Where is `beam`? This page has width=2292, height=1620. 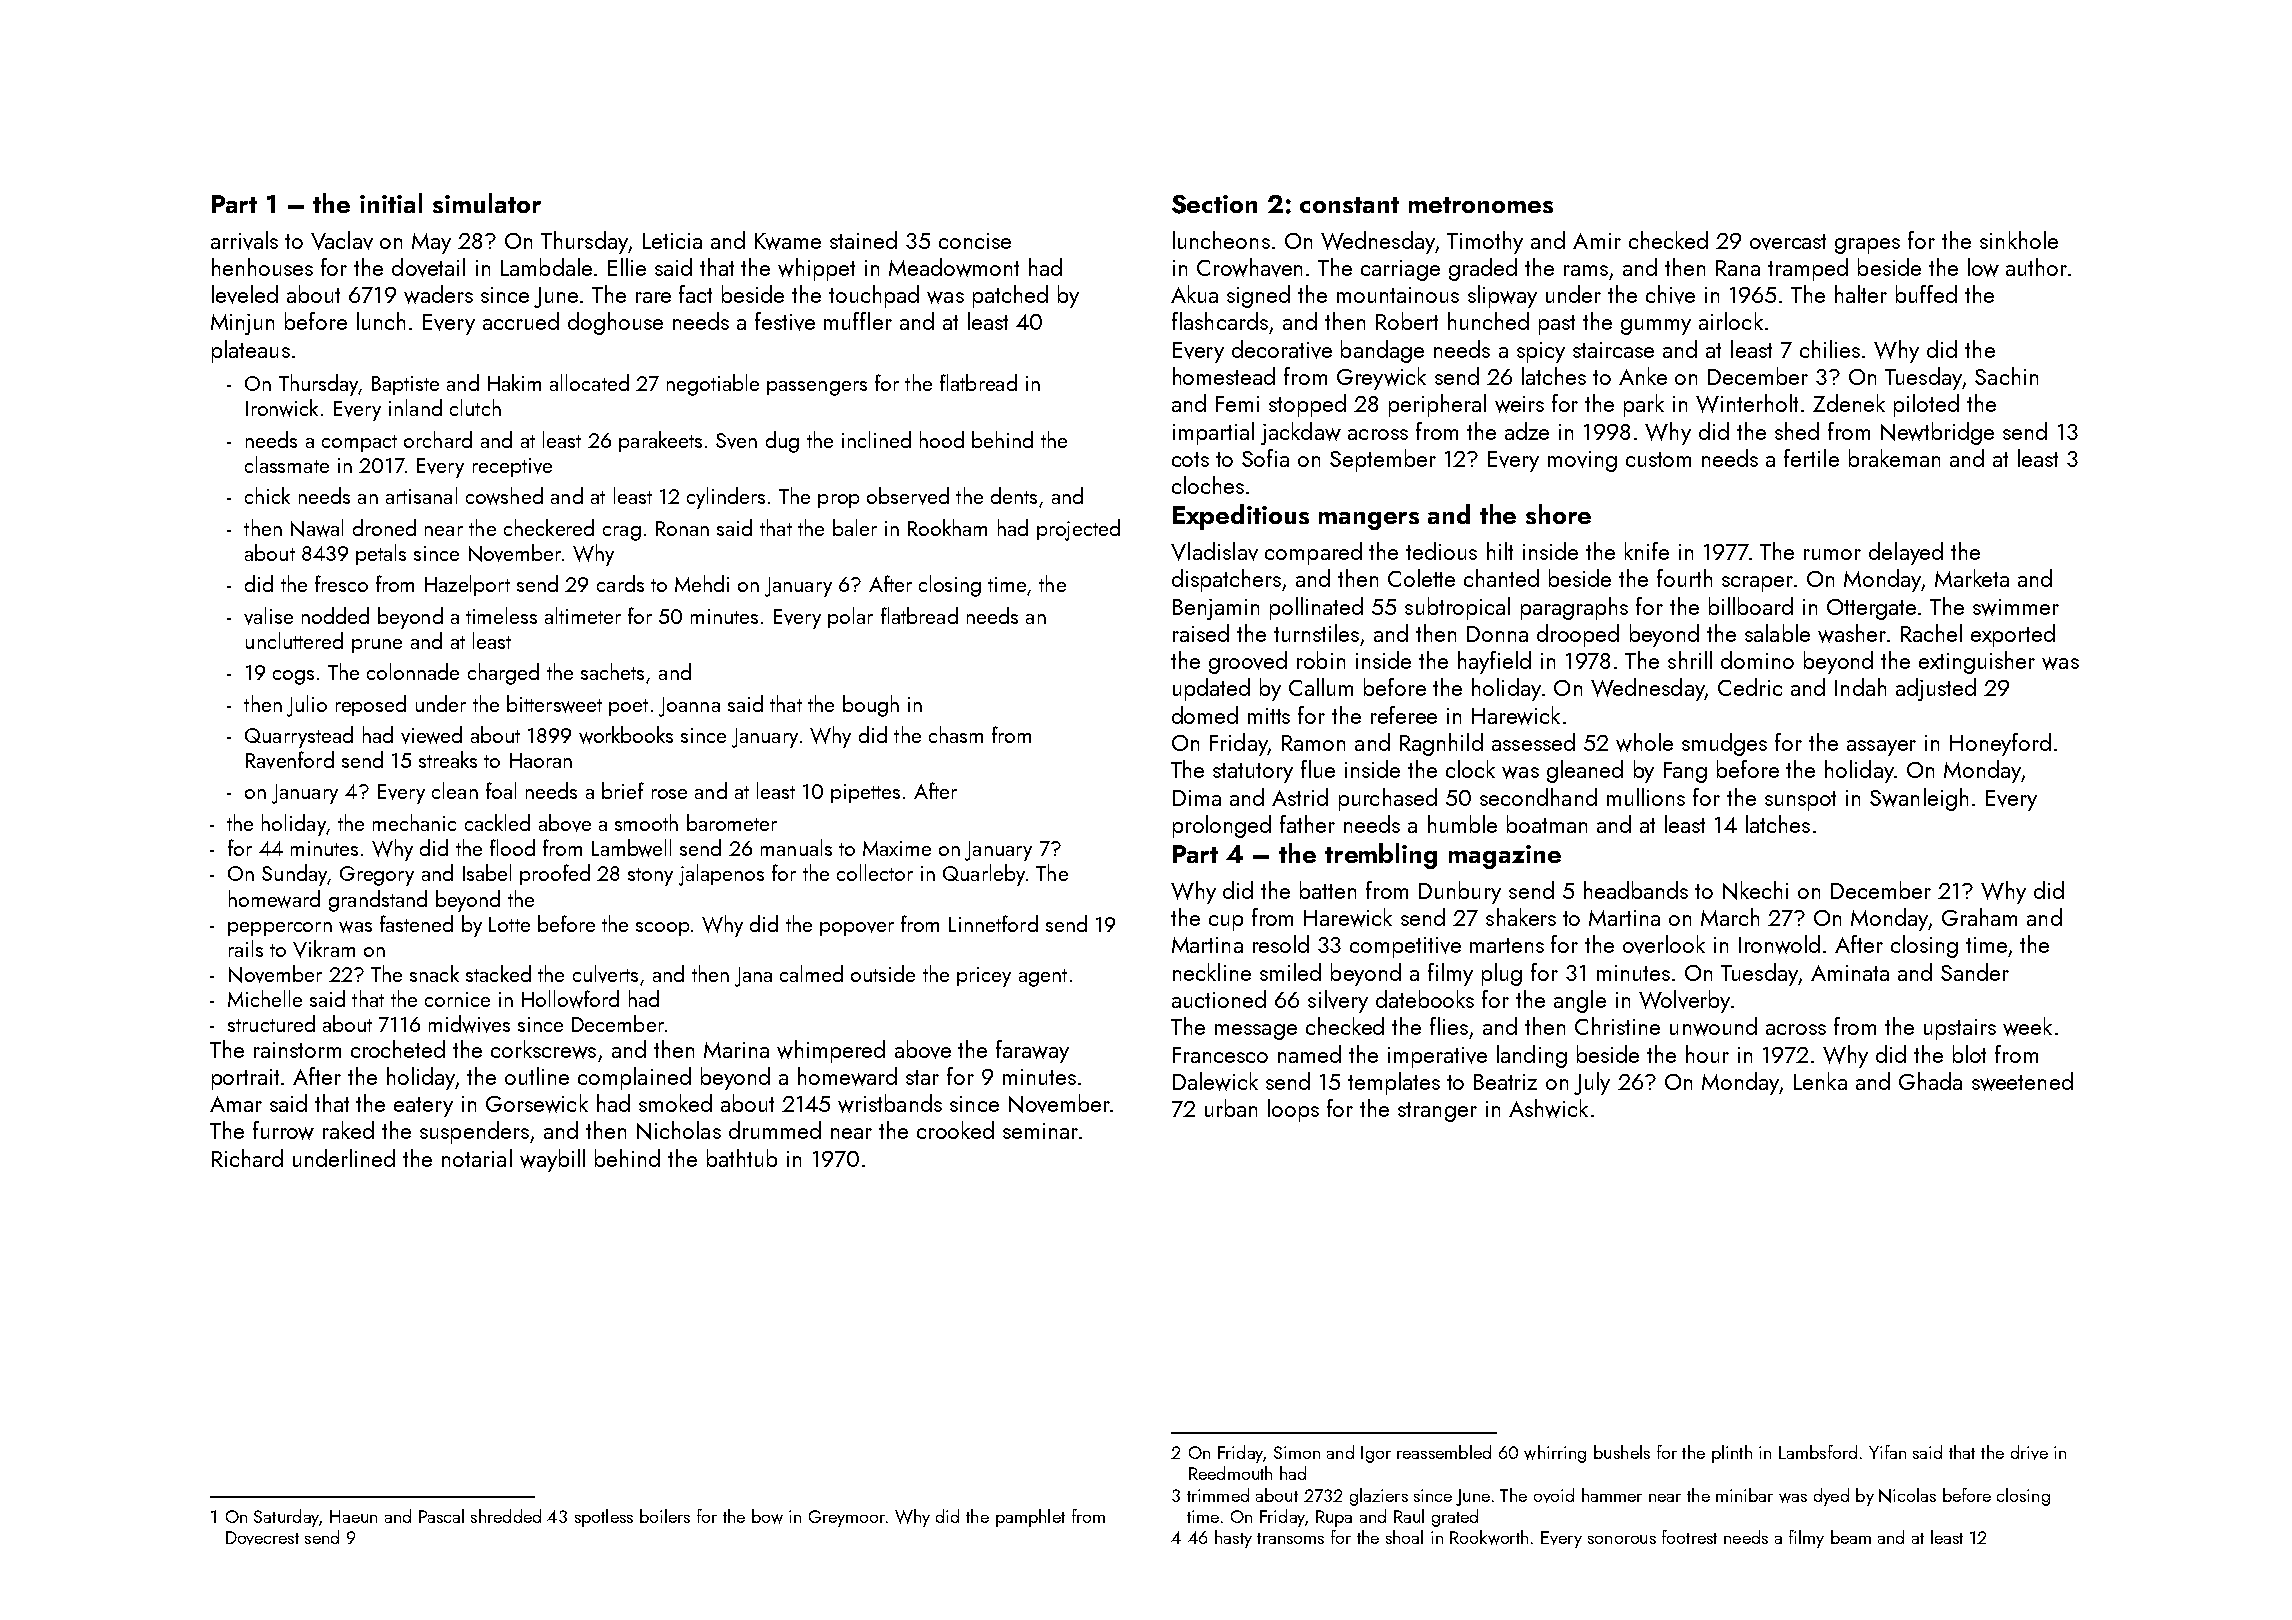 beam is located at coordinates (1851, 1537).
